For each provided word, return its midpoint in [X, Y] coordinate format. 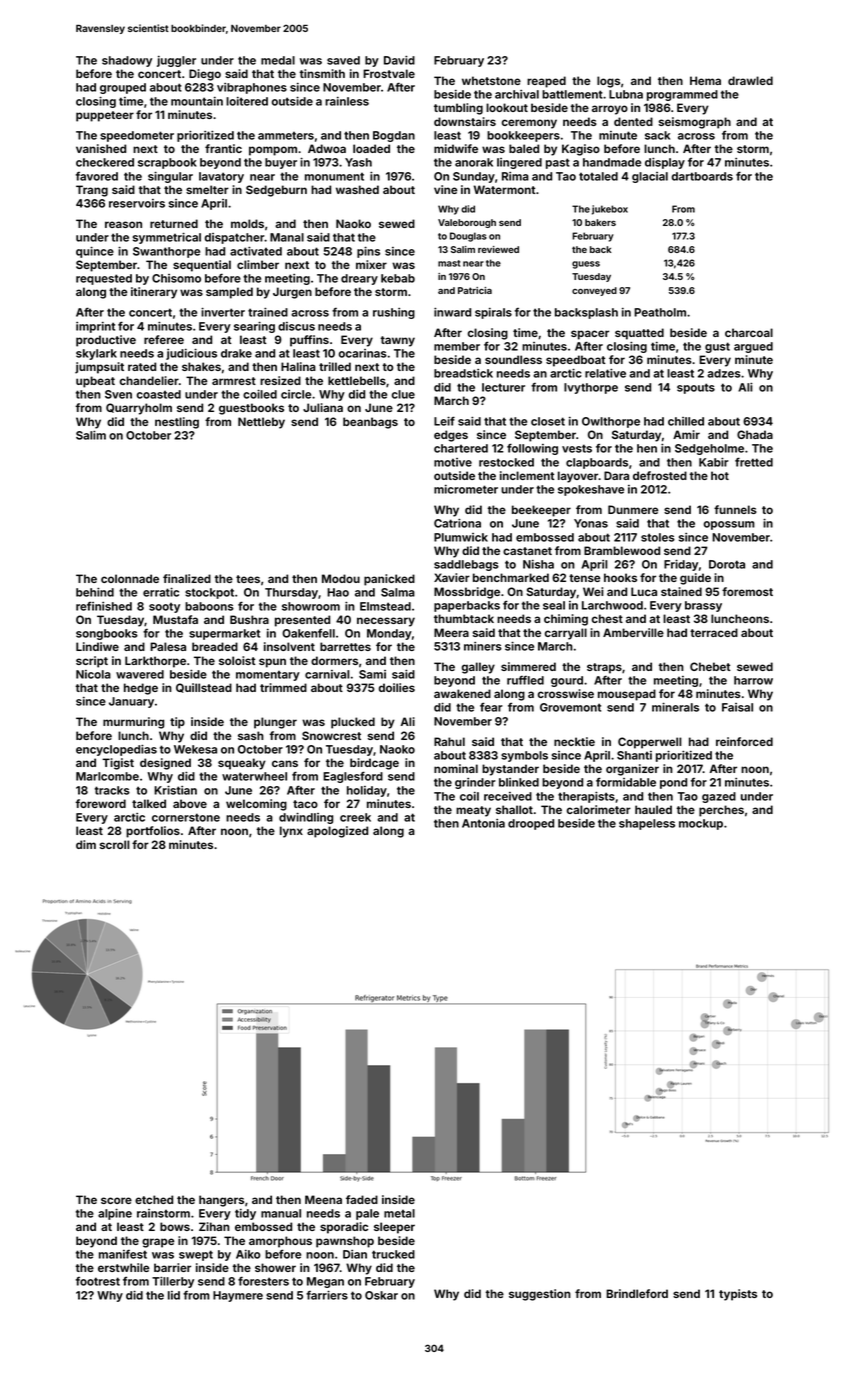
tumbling [458, 109]
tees [248, 579]
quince [95, 252]
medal [278, 60]
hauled [653, 809]
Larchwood [612, 605]
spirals [493, 313]
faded [362, 1199]
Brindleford [637, 1293]
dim [86, 844]
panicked [389, 580]
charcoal [749, 332]
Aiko [248, 1254]
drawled [750, 80]
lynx [291, 832]
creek [355, 817]
